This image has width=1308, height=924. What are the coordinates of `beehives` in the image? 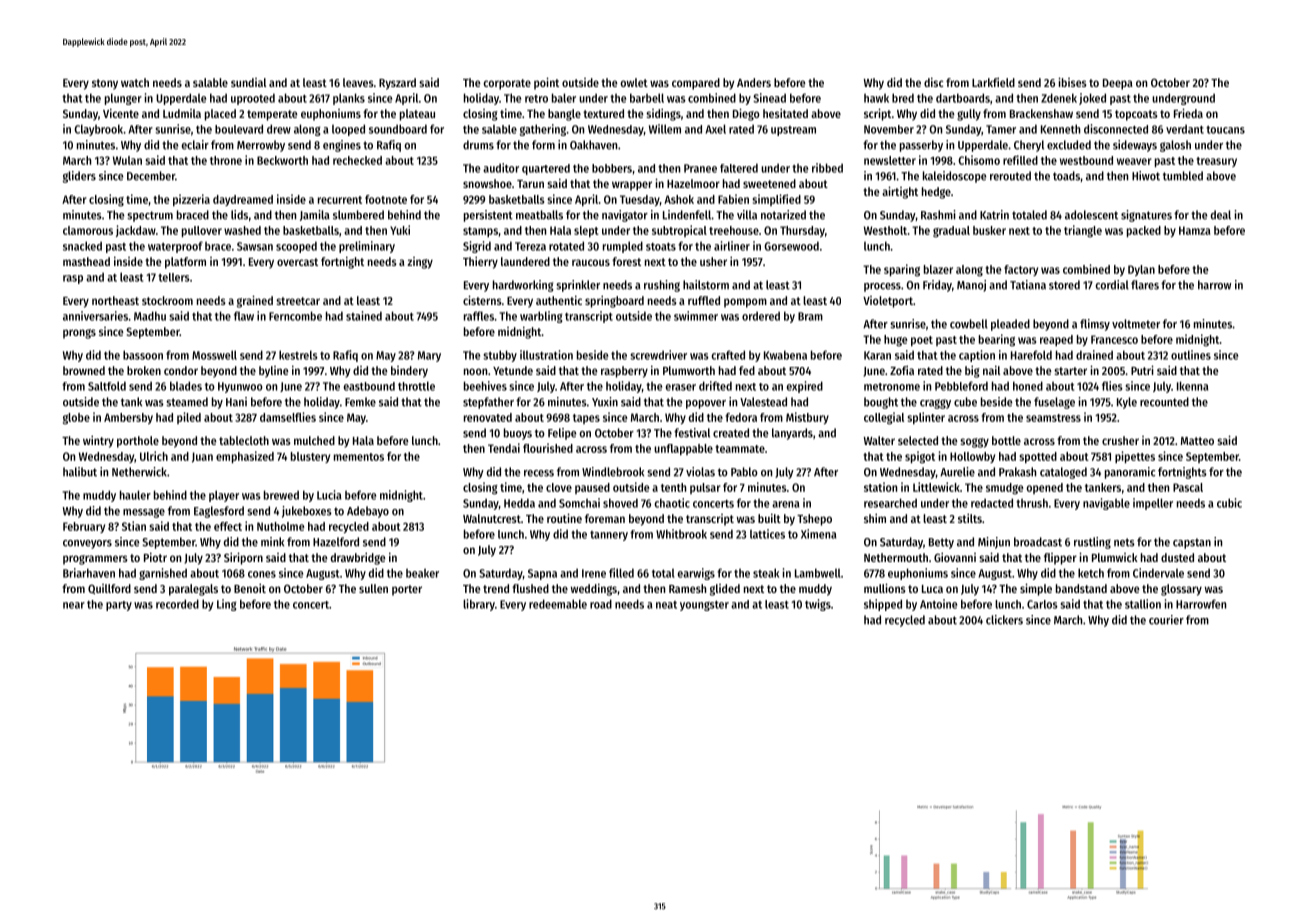 It's located at (485, 386).
